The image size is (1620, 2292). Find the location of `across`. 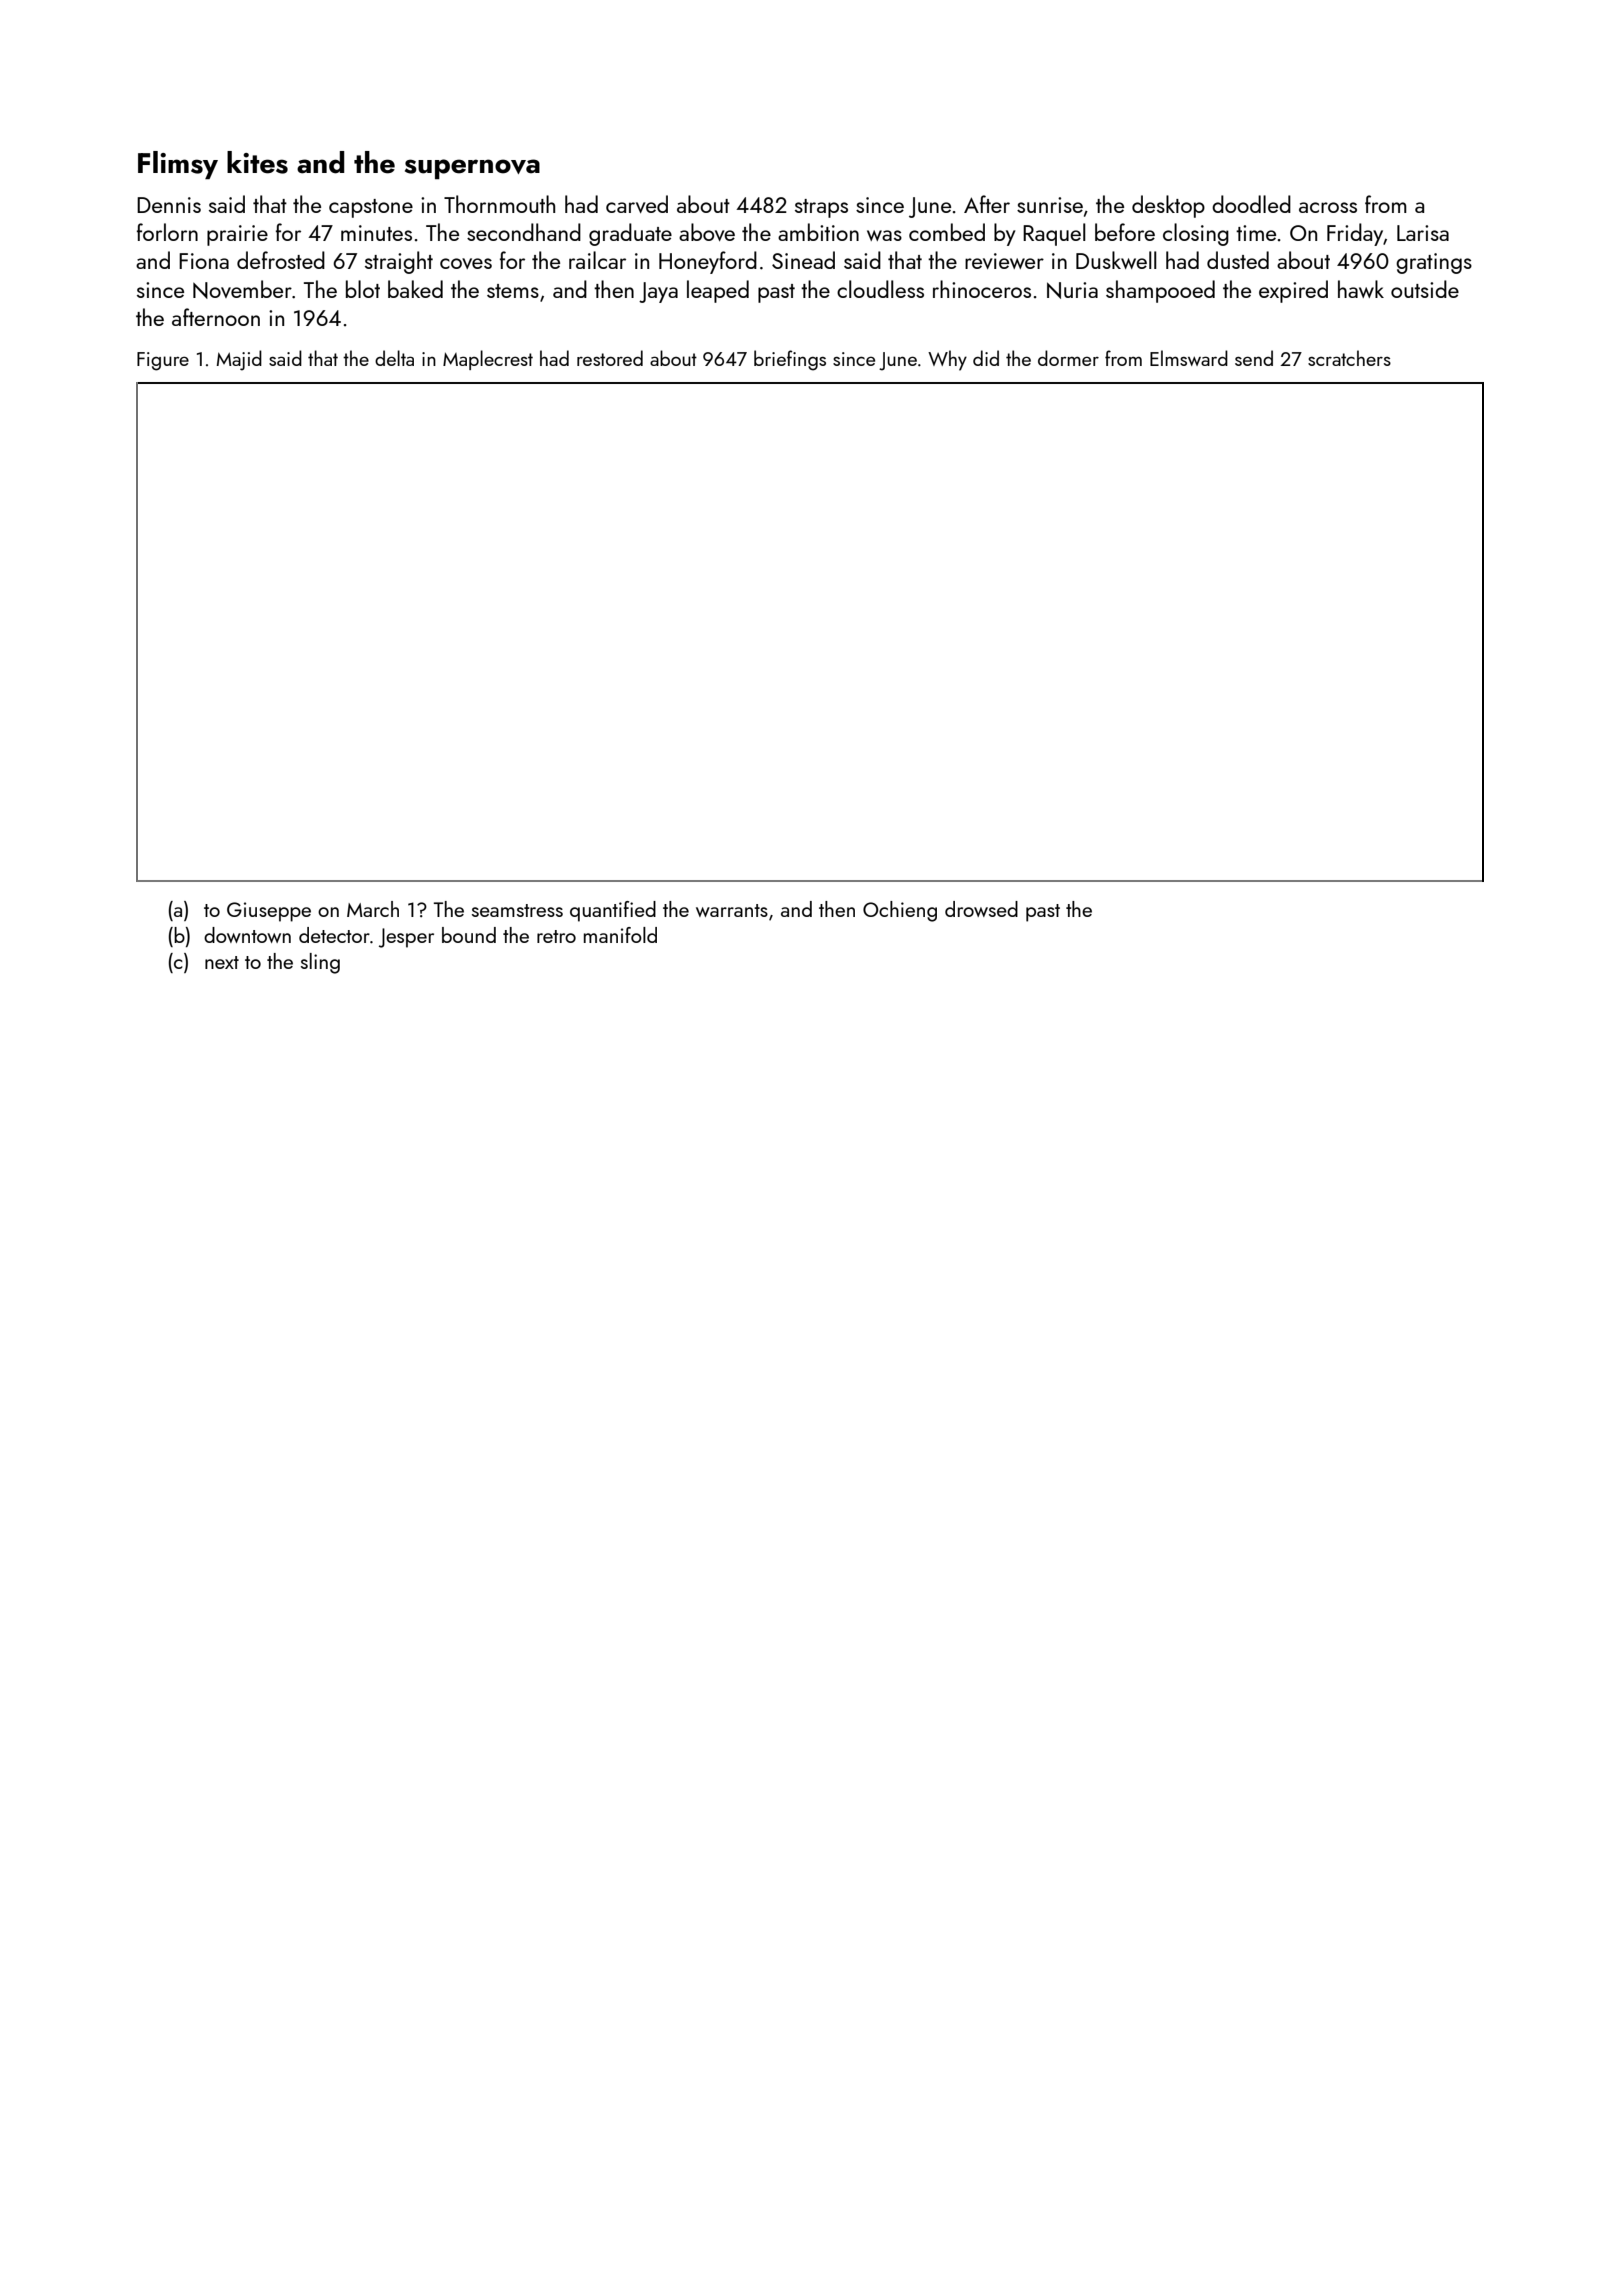

across is located at coordinates (1328, 207).
